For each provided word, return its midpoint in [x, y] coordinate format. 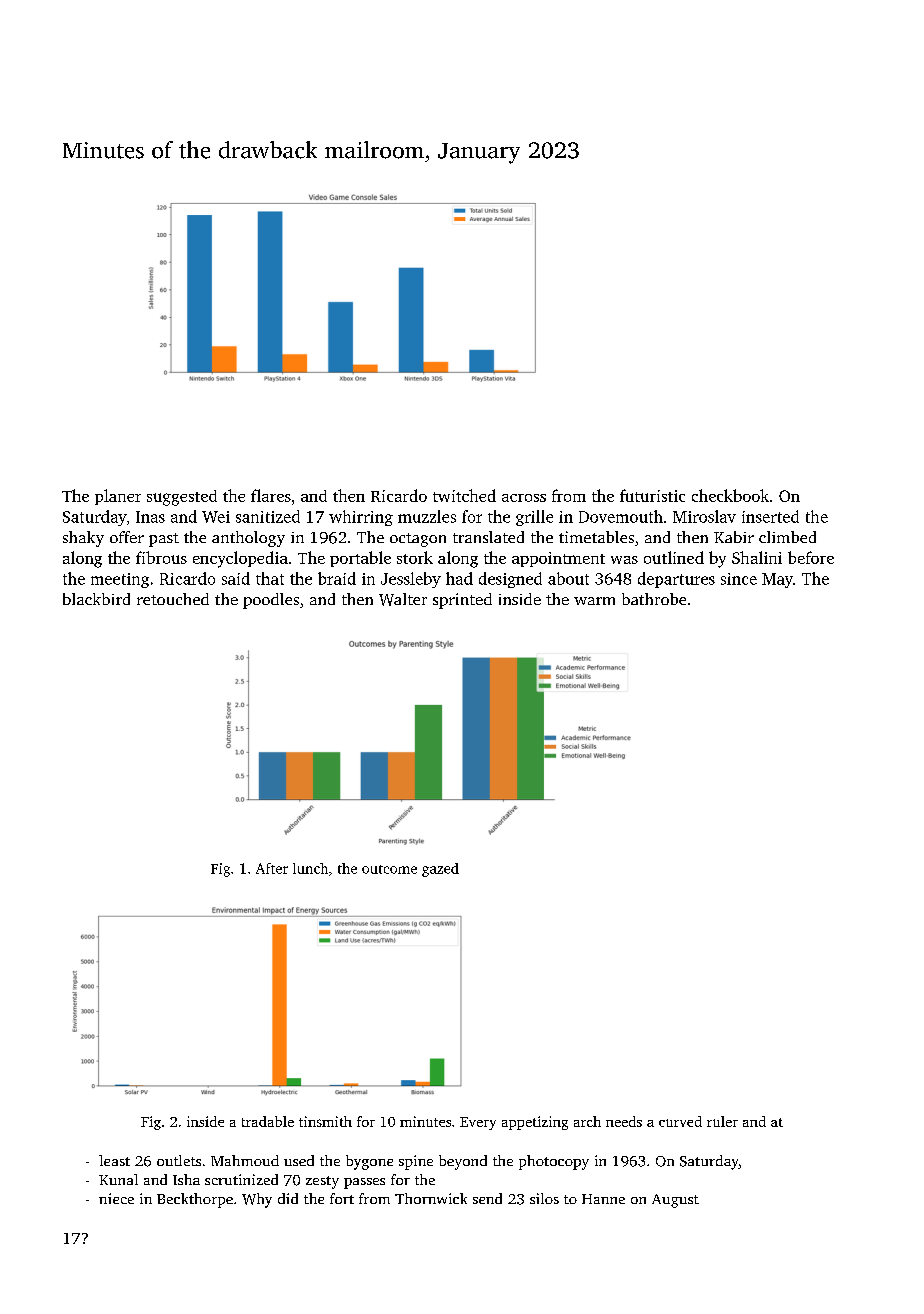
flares [271, 495]
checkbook [730, 495]
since [739, 579]
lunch [310, 868]
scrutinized [241, 1179]
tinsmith [325, 1121]
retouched [173, 599]
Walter [403, 599]
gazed [440, 870]
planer [118, 497]
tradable [268, 1121]
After [272, 868]
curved [680, 1121]
